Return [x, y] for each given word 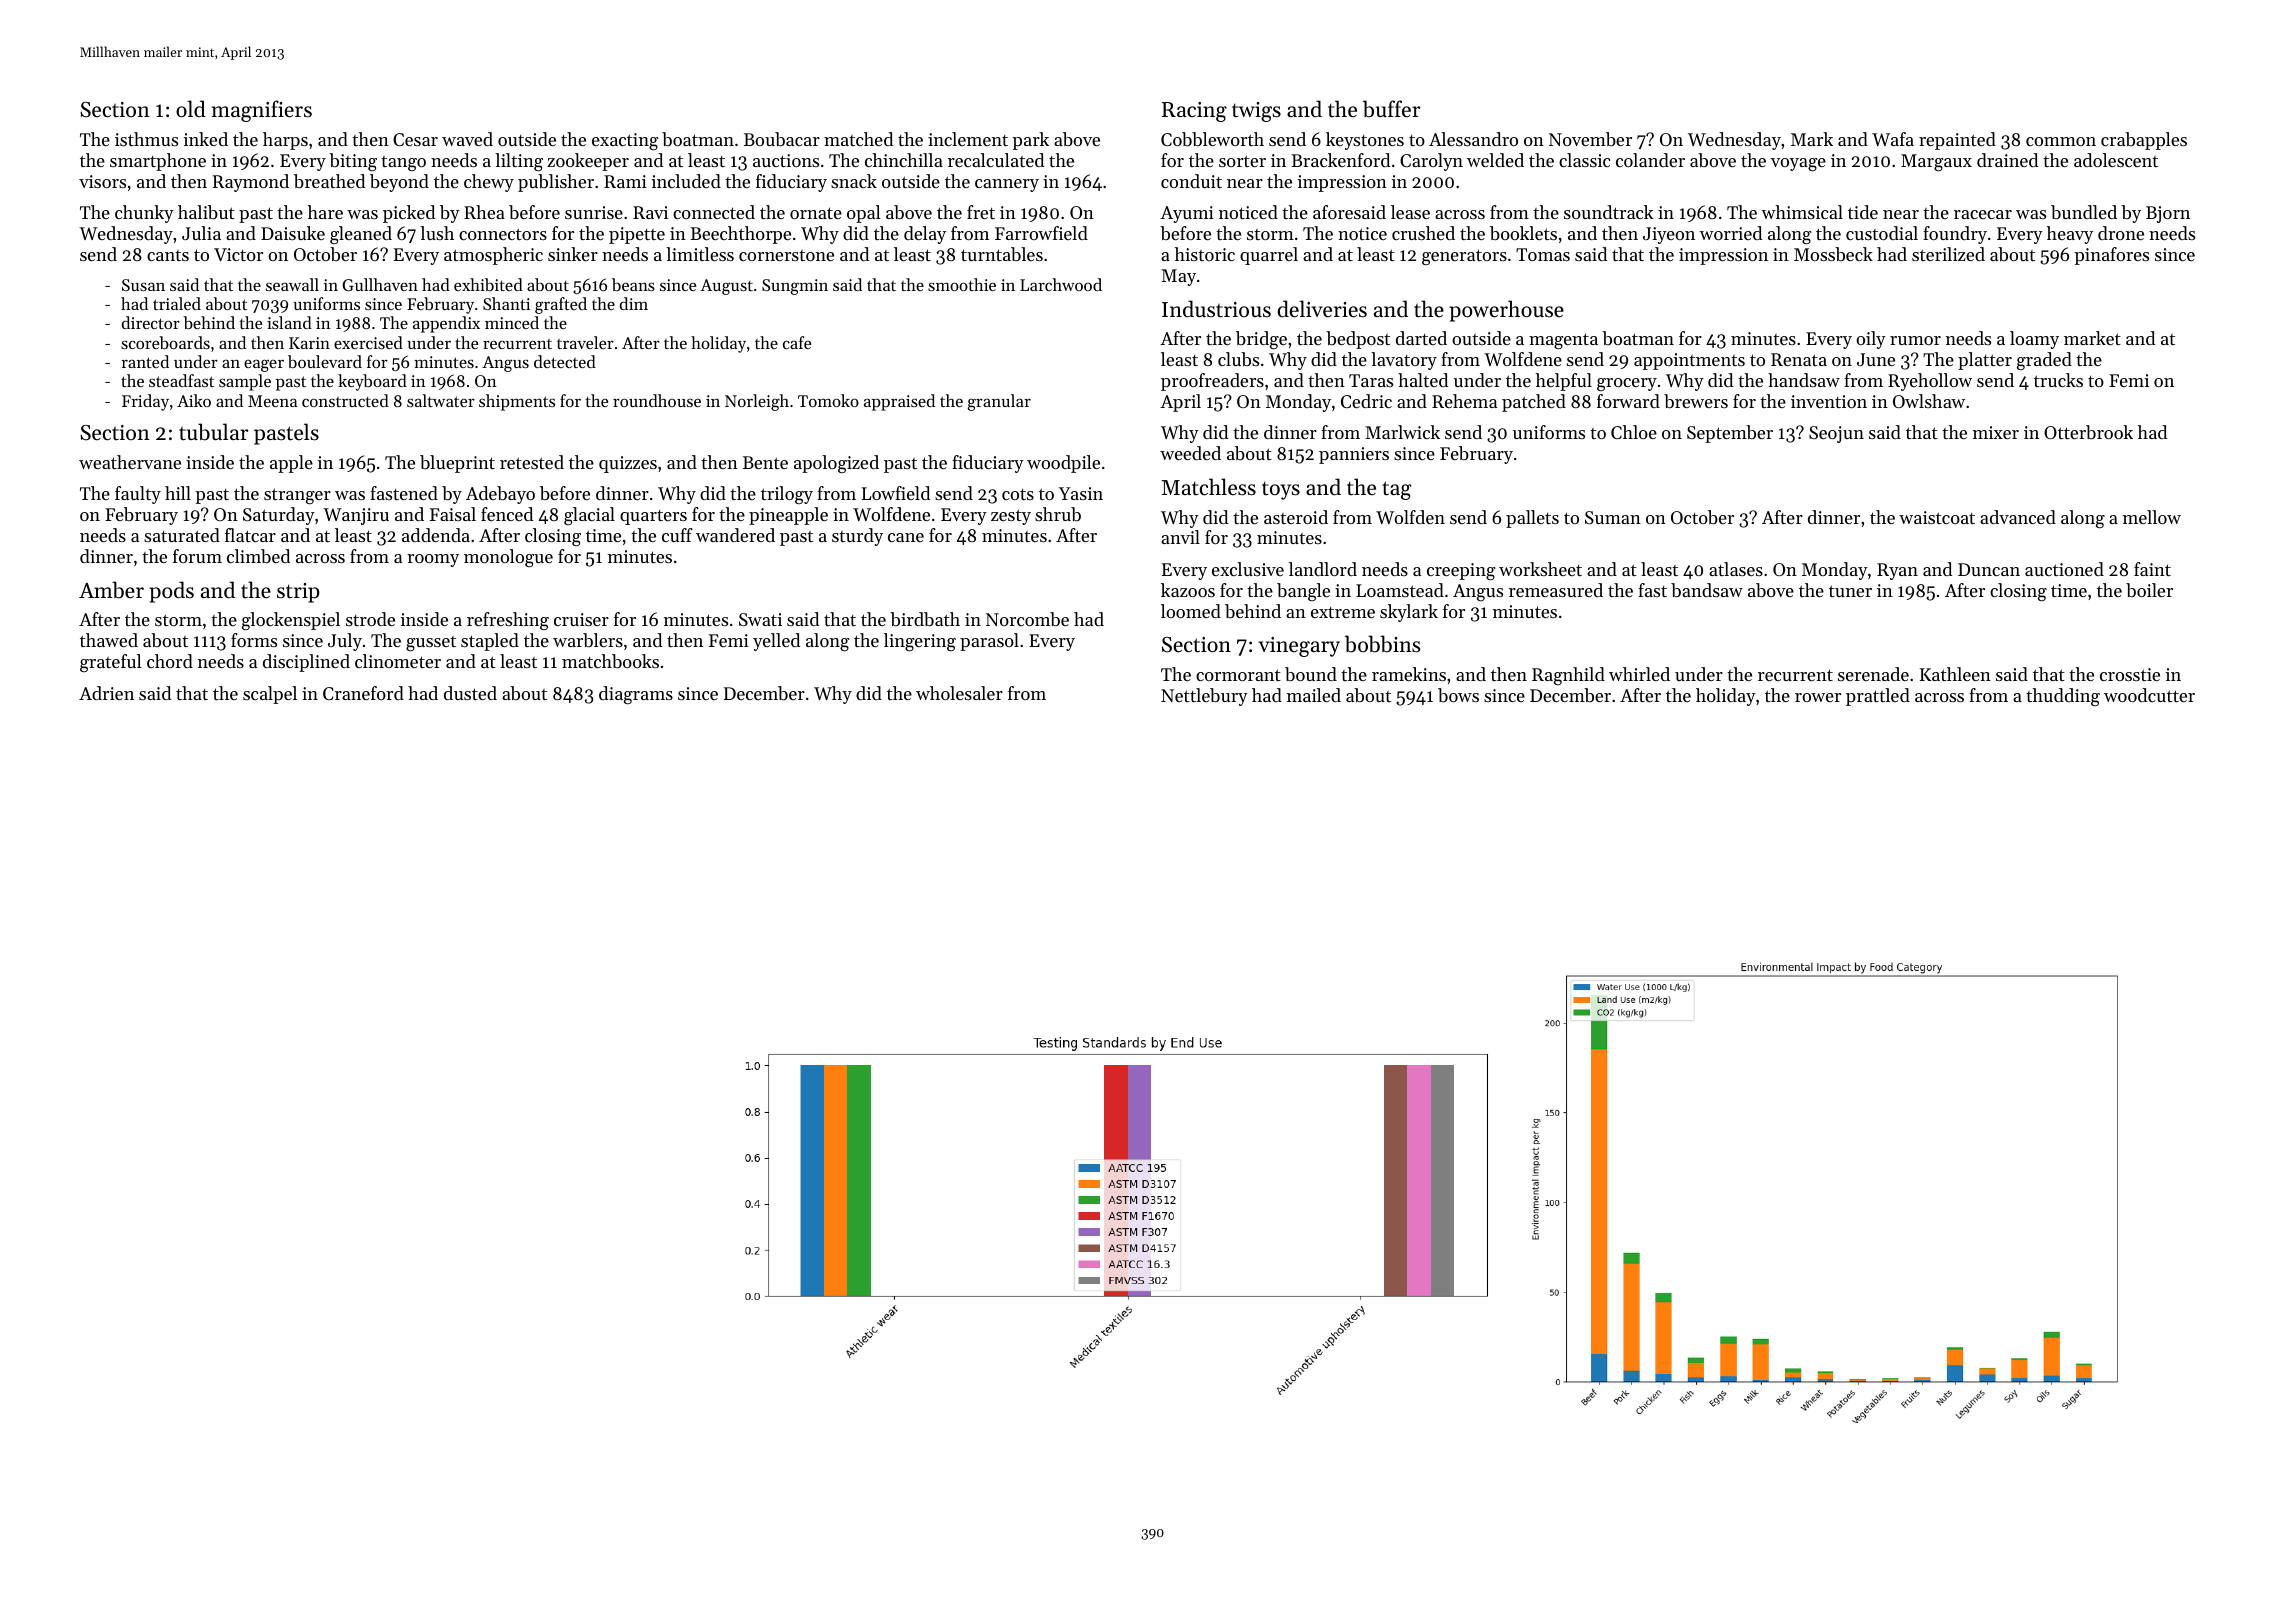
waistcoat [1937, 517]
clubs [1238, 359]
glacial [589, 516]
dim [634, 303]
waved [467, 139]
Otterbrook [2088, 432]
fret [981, 212]
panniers [1354, 455]
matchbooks [610, 661]
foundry [1955, 235]
